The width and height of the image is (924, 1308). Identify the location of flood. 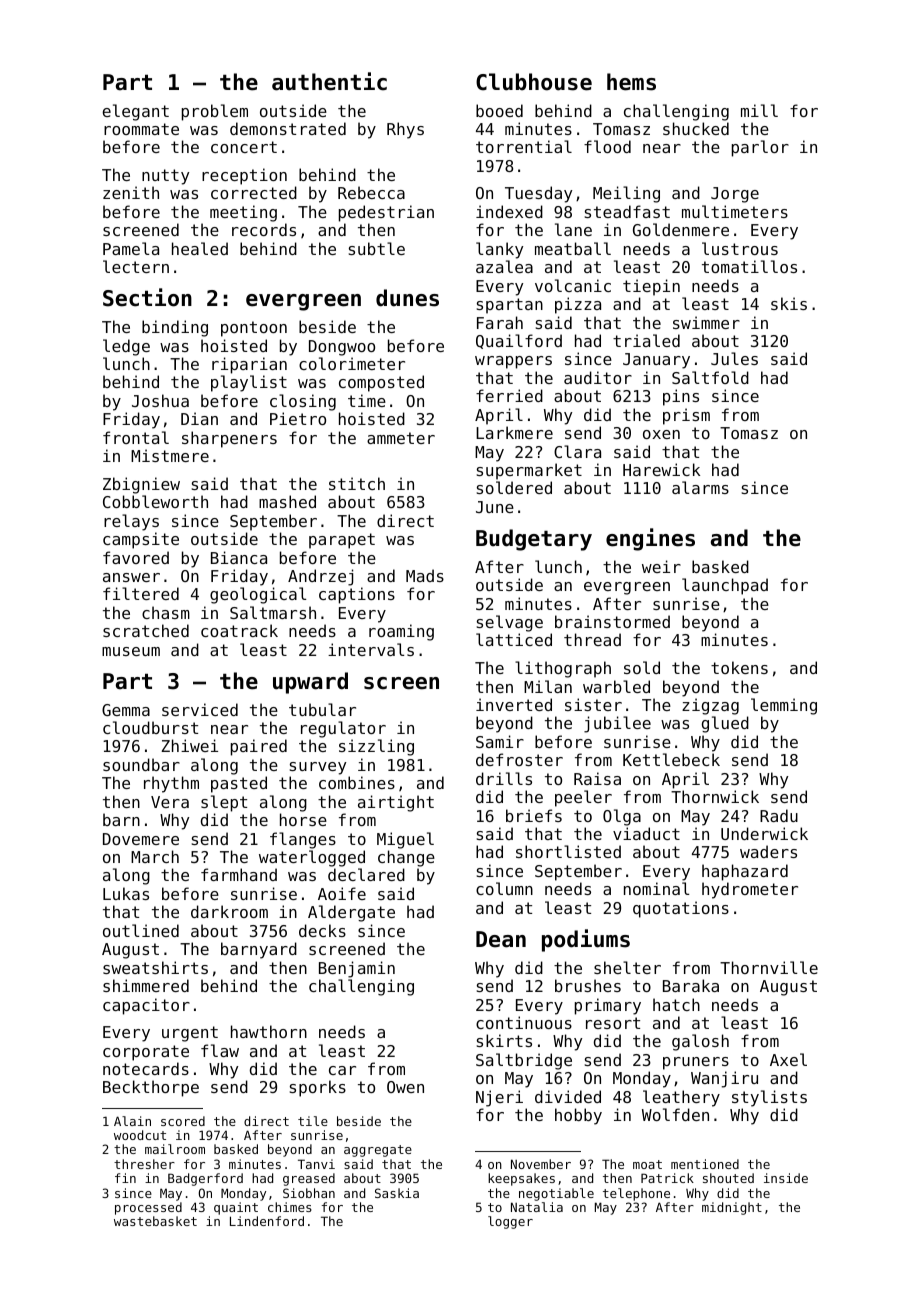
(607, 146).
